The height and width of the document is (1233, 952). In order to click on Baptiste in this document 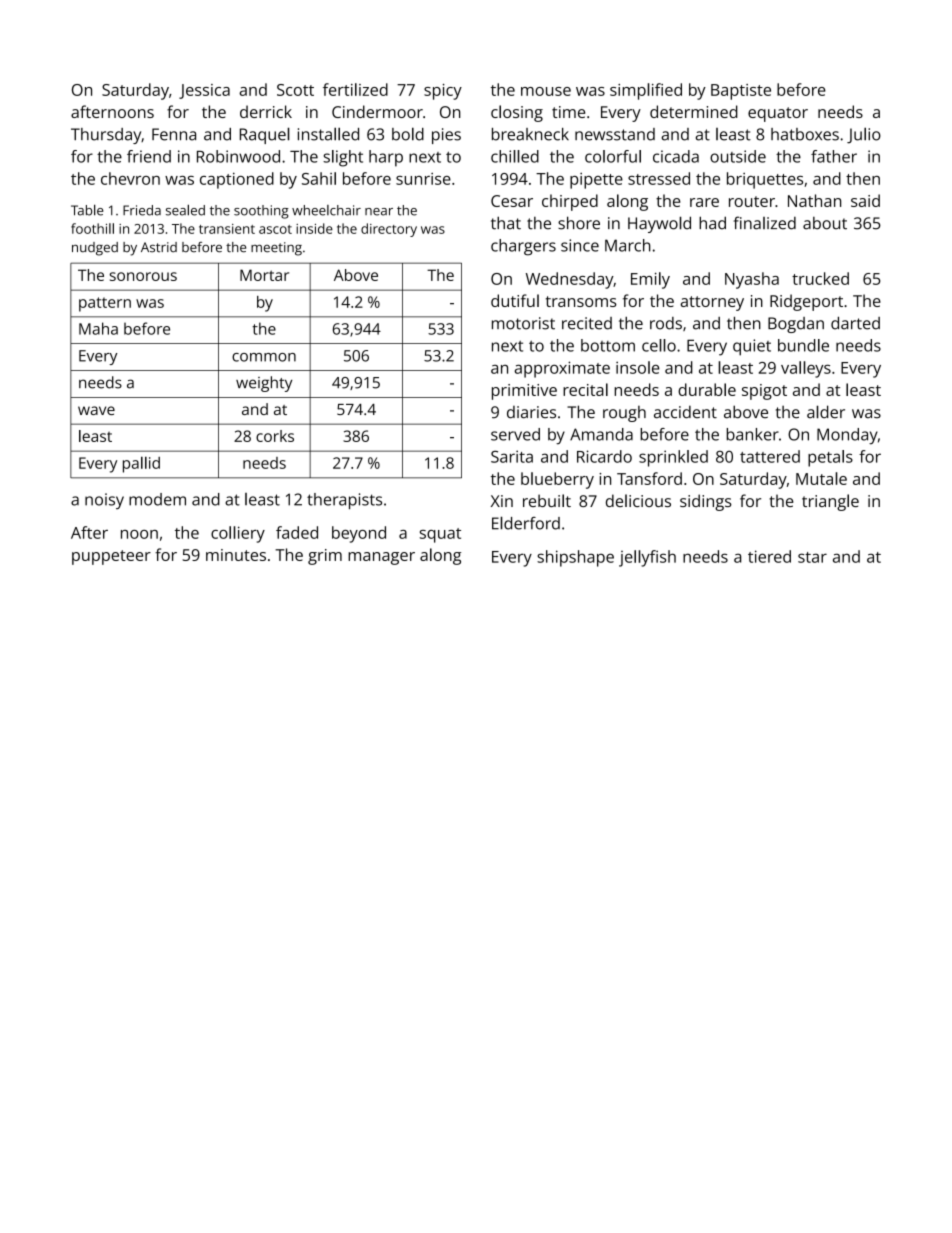, I will do `click(741, 92)`.
